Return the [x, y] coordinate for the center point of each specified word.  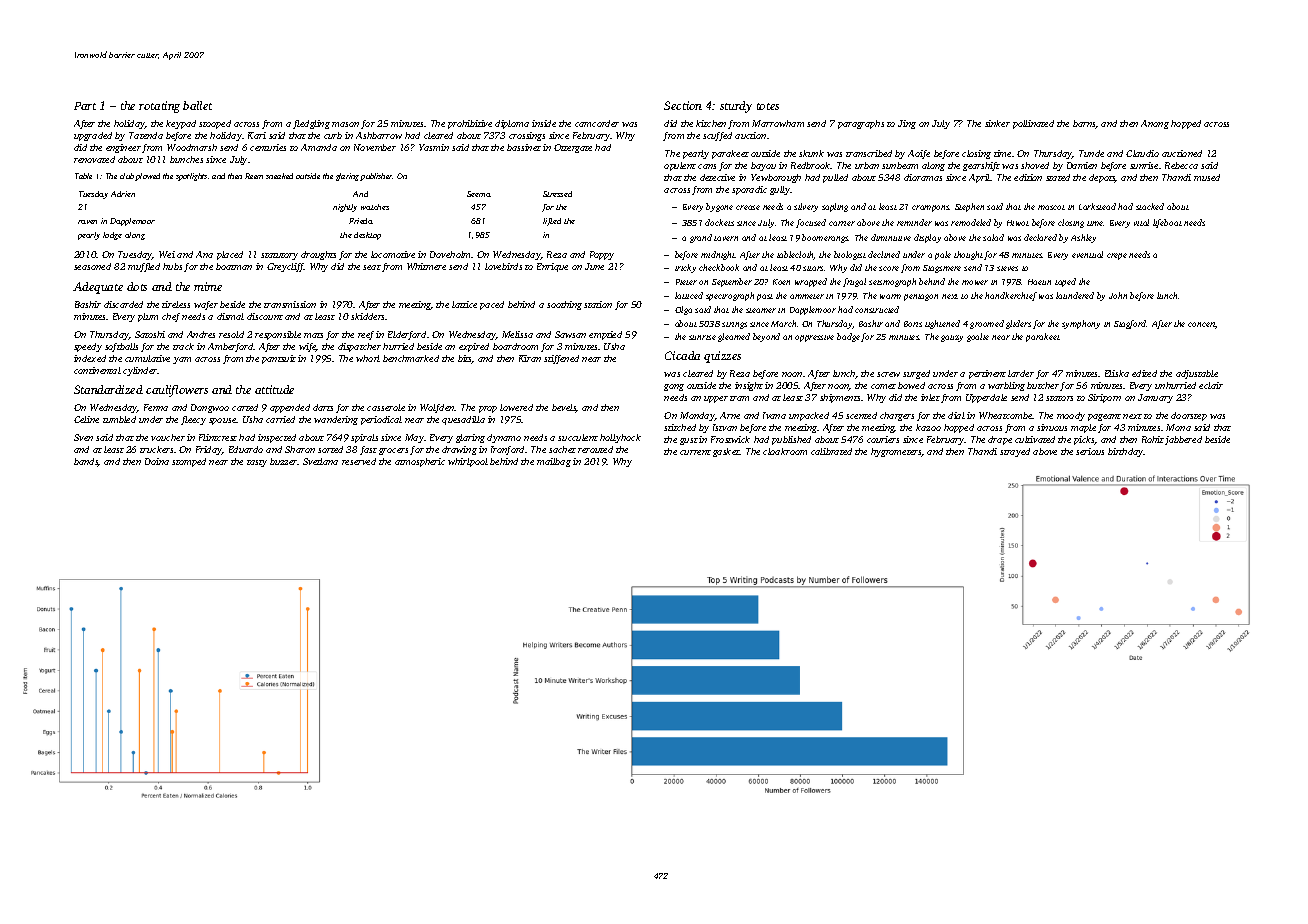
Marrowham [778, 123]
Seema [479, 194]
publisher [377, 177]
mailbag [554, 462]
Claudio [1142, 153]
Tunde [1091, 153]
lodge [112, 236]
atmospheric [420, 462]
